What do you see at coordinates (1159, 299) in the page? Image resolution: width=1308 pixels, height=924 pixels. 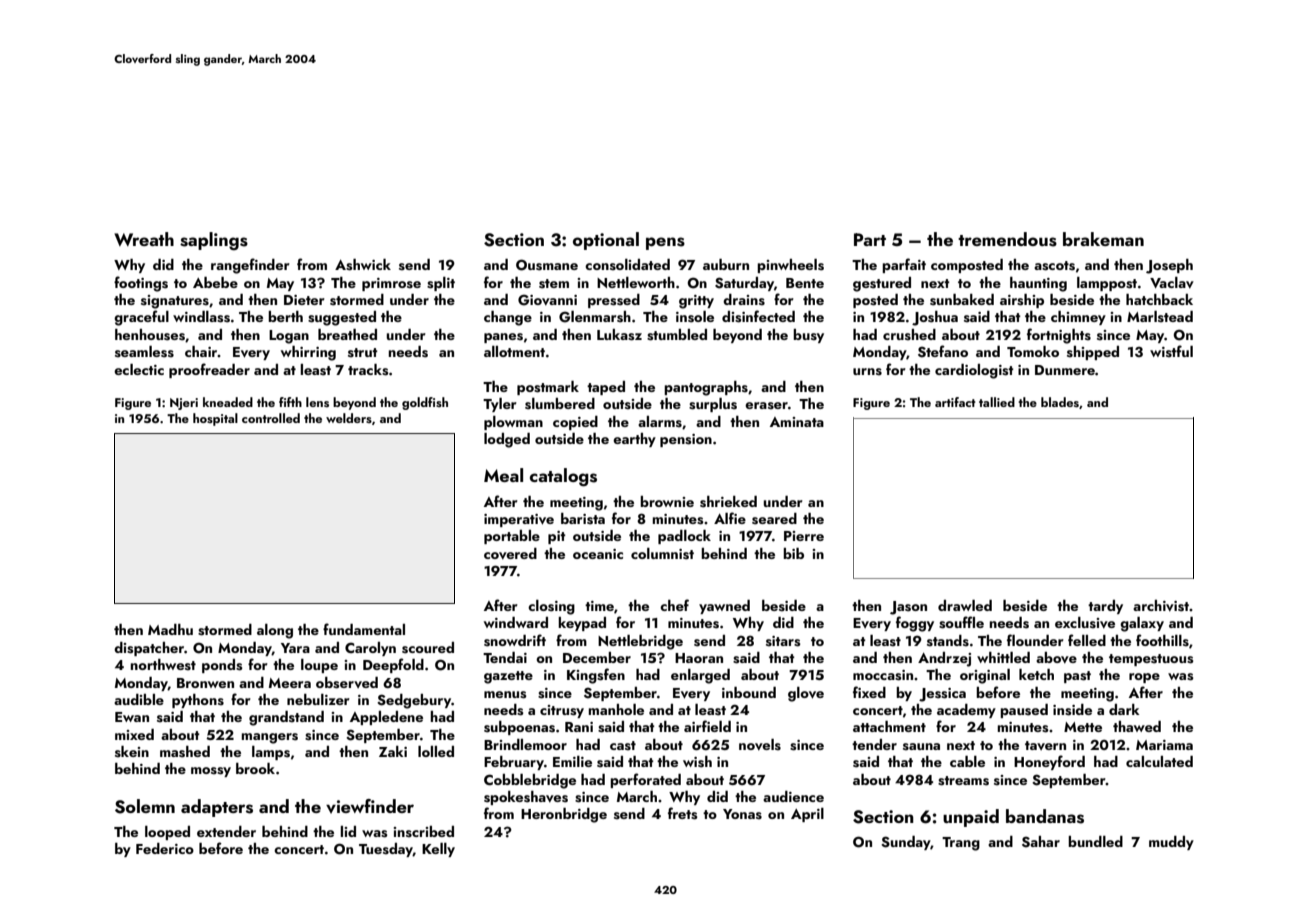 I see `hatchback` at bounding box center [1159, 299].
